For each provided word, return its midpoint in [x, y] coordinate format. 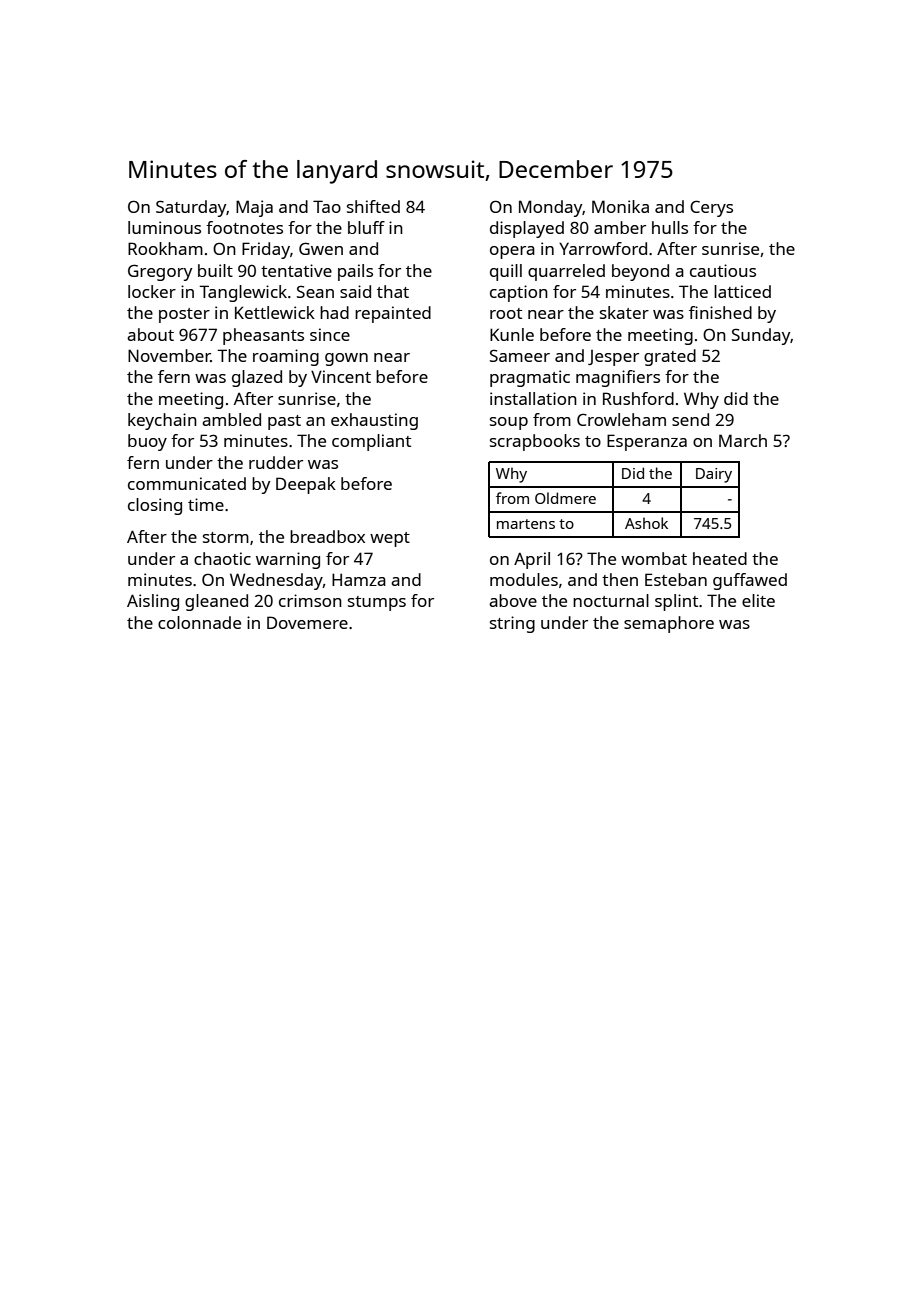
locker [152, 291]
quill [506, 272]
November [169, 355]
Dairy [714, 475]
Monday [551, 208]
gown [346, 359]
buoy [147, 442]
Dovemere [307, 622]
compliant [371, 442]
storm [226, 537]
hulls [670, 227]
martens [526, 524]
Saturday [191, 208]
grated [670, 357]
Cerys [711, 208]
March [743, 440]
